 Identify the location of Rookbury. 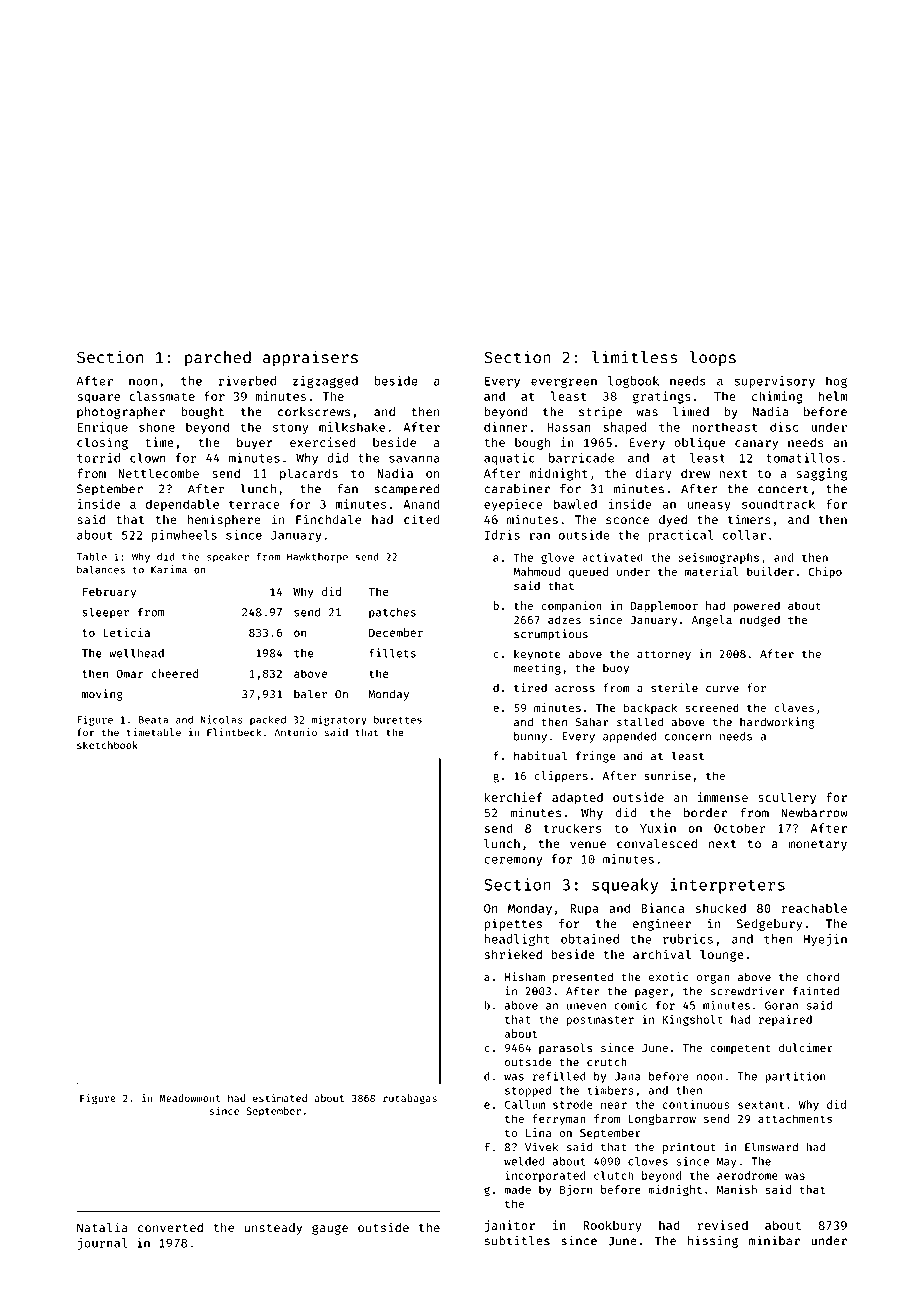
(612, 1226).
